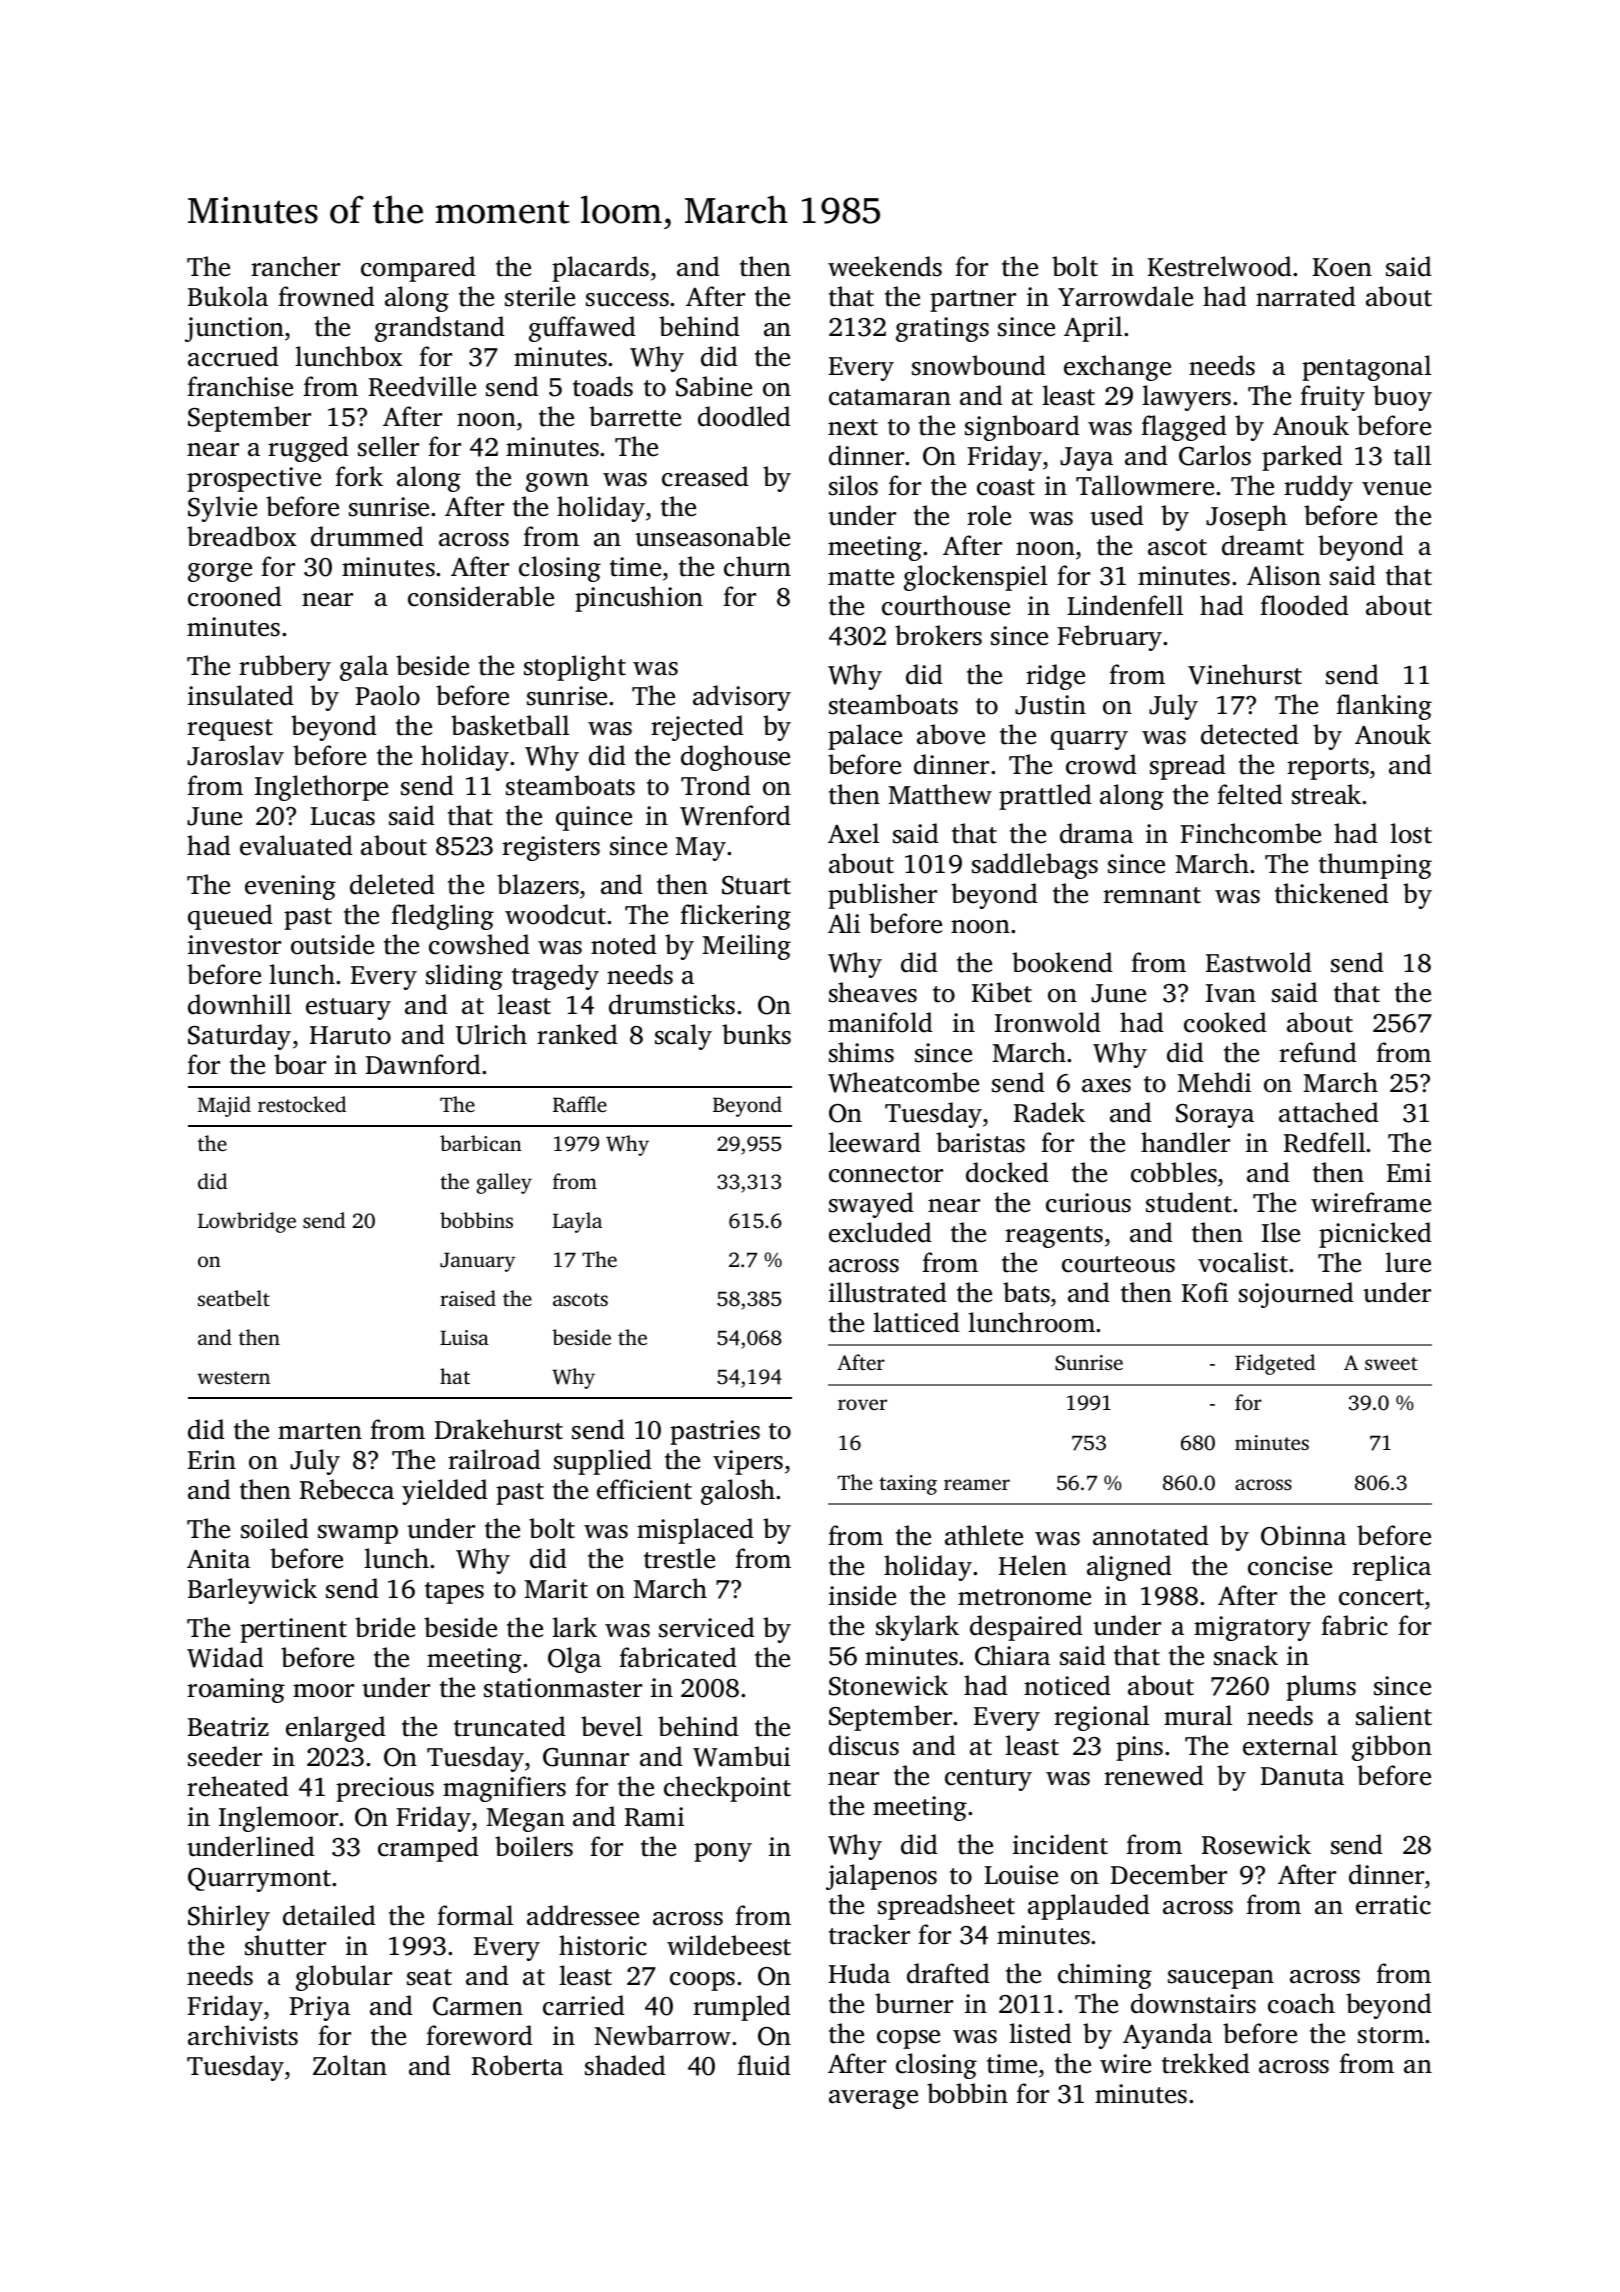 The image size is (1620, 2292). What do you see at coordinates (853, 485) in the screenshot?
I see `silos` at bounding box center [853, 485].
